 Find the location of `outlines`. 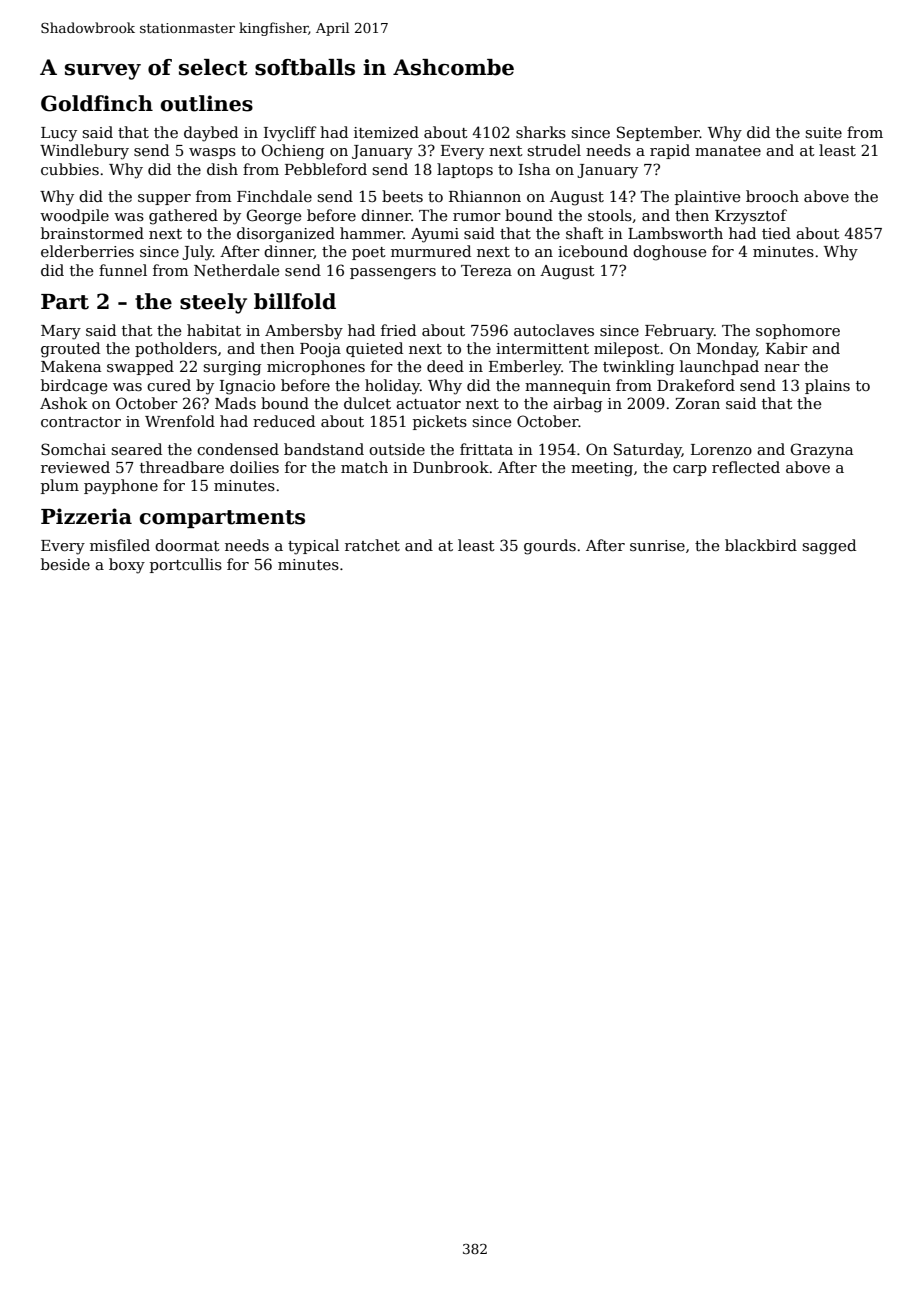

outlines is located at coordinates (207, 103).
